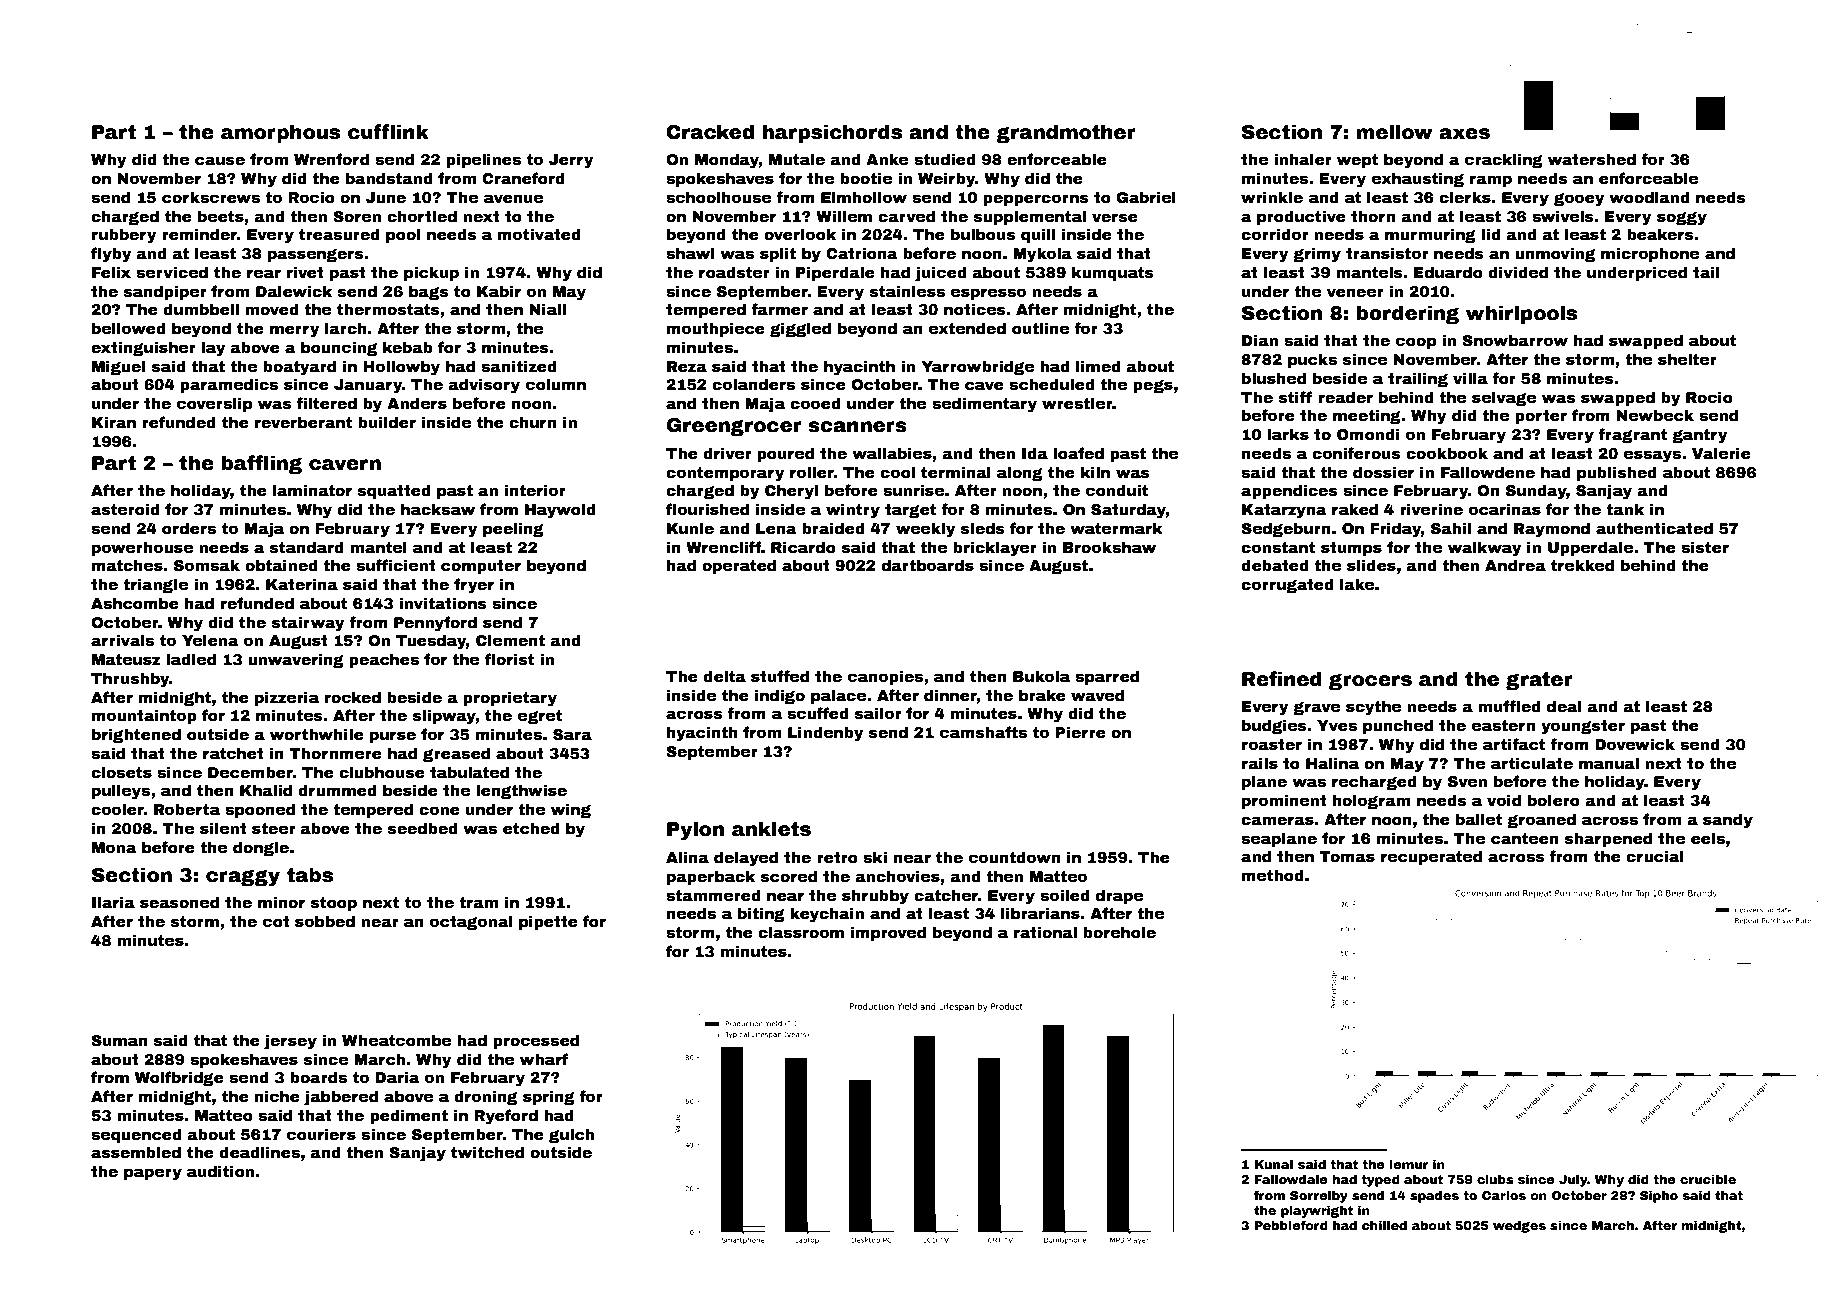  What do you see at coordinates (1119, 932) in the screenshot?
I see `borehole` at bounding box center [1119, 932].
